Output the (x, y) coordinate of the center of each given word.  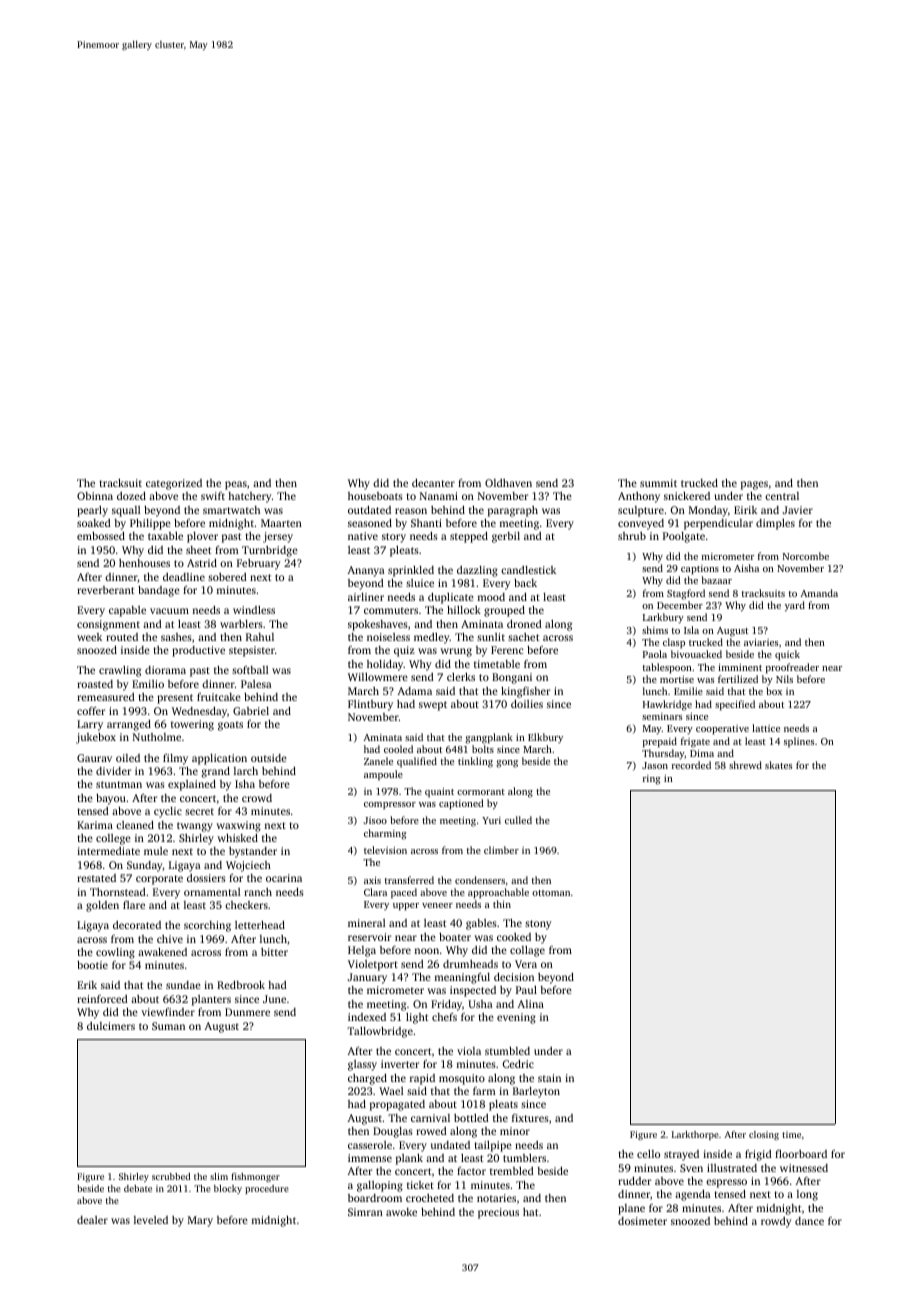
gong (507, 764)
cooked (514, 937)
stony (538, 925)
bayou (111, 799)
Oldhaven (508, 483)
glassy (362, 1065)
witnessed (804, 1168)
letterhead (260, 925)
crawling (120, 671)
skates (778, 765)
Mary (200, 1221)
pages (754, 485)
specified (735, 705)
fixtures (530, 1118)
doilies (527, 704)
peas (236, 485)
